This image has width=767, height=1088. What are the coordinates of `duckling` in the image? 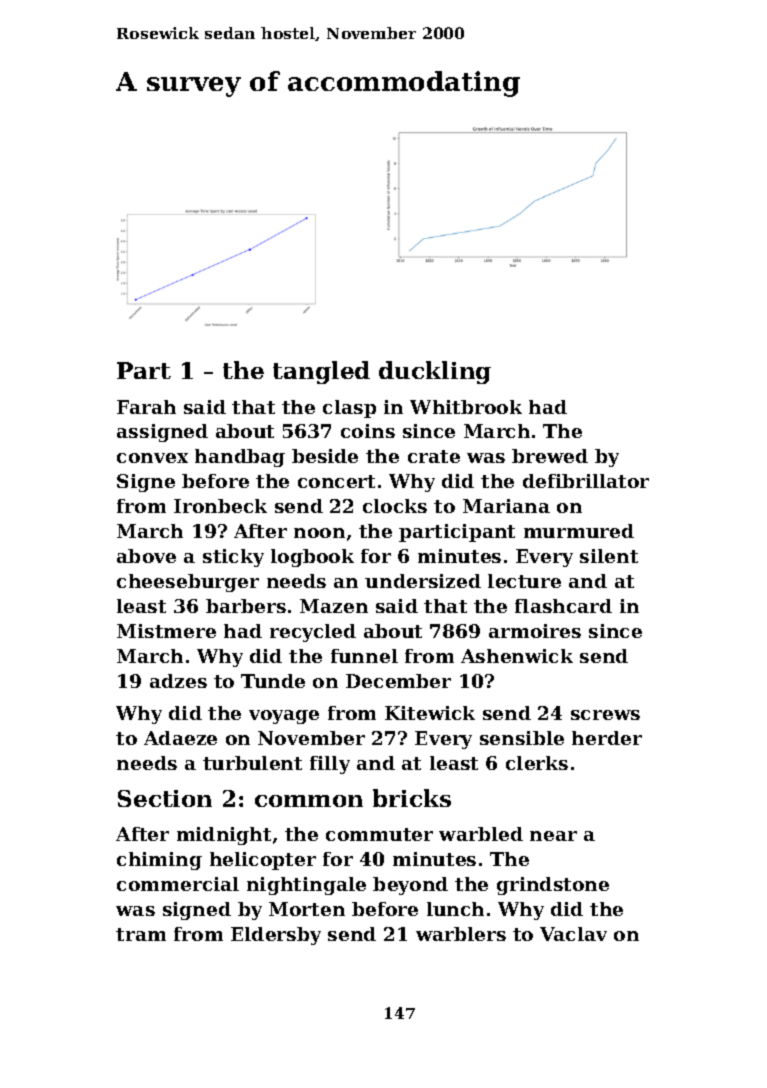 It's located at (435, 372).
